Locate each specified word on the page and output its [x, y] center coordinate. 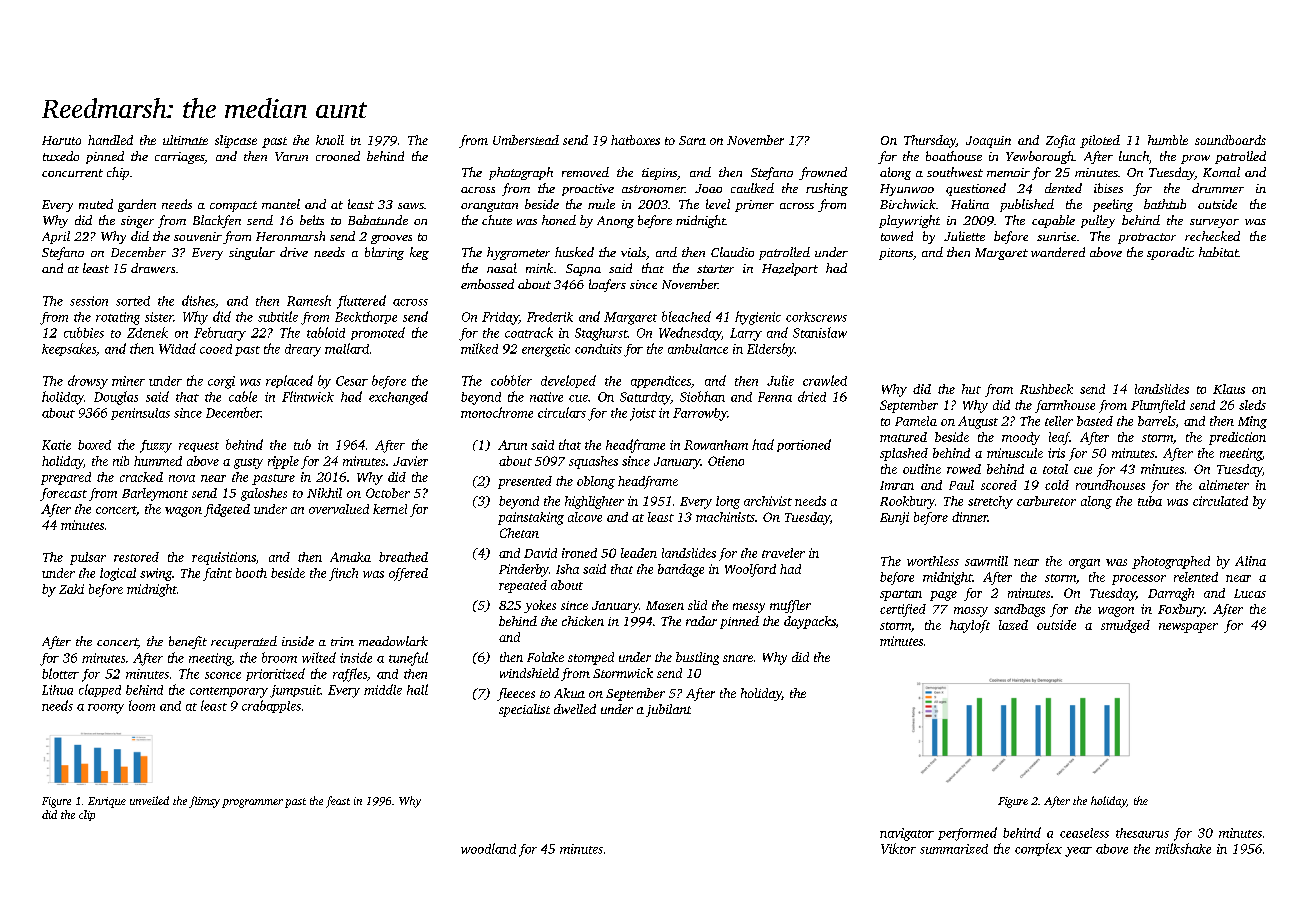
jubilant [668, 710]
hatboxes [635, 140]
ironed [579, 553]
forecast [63, 494]
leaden [639, 553]
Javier [410, 461]
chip [118, 173]
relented [1196, 577]
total [1055, 469]
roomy [106, 709]
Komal [1221, 172]
